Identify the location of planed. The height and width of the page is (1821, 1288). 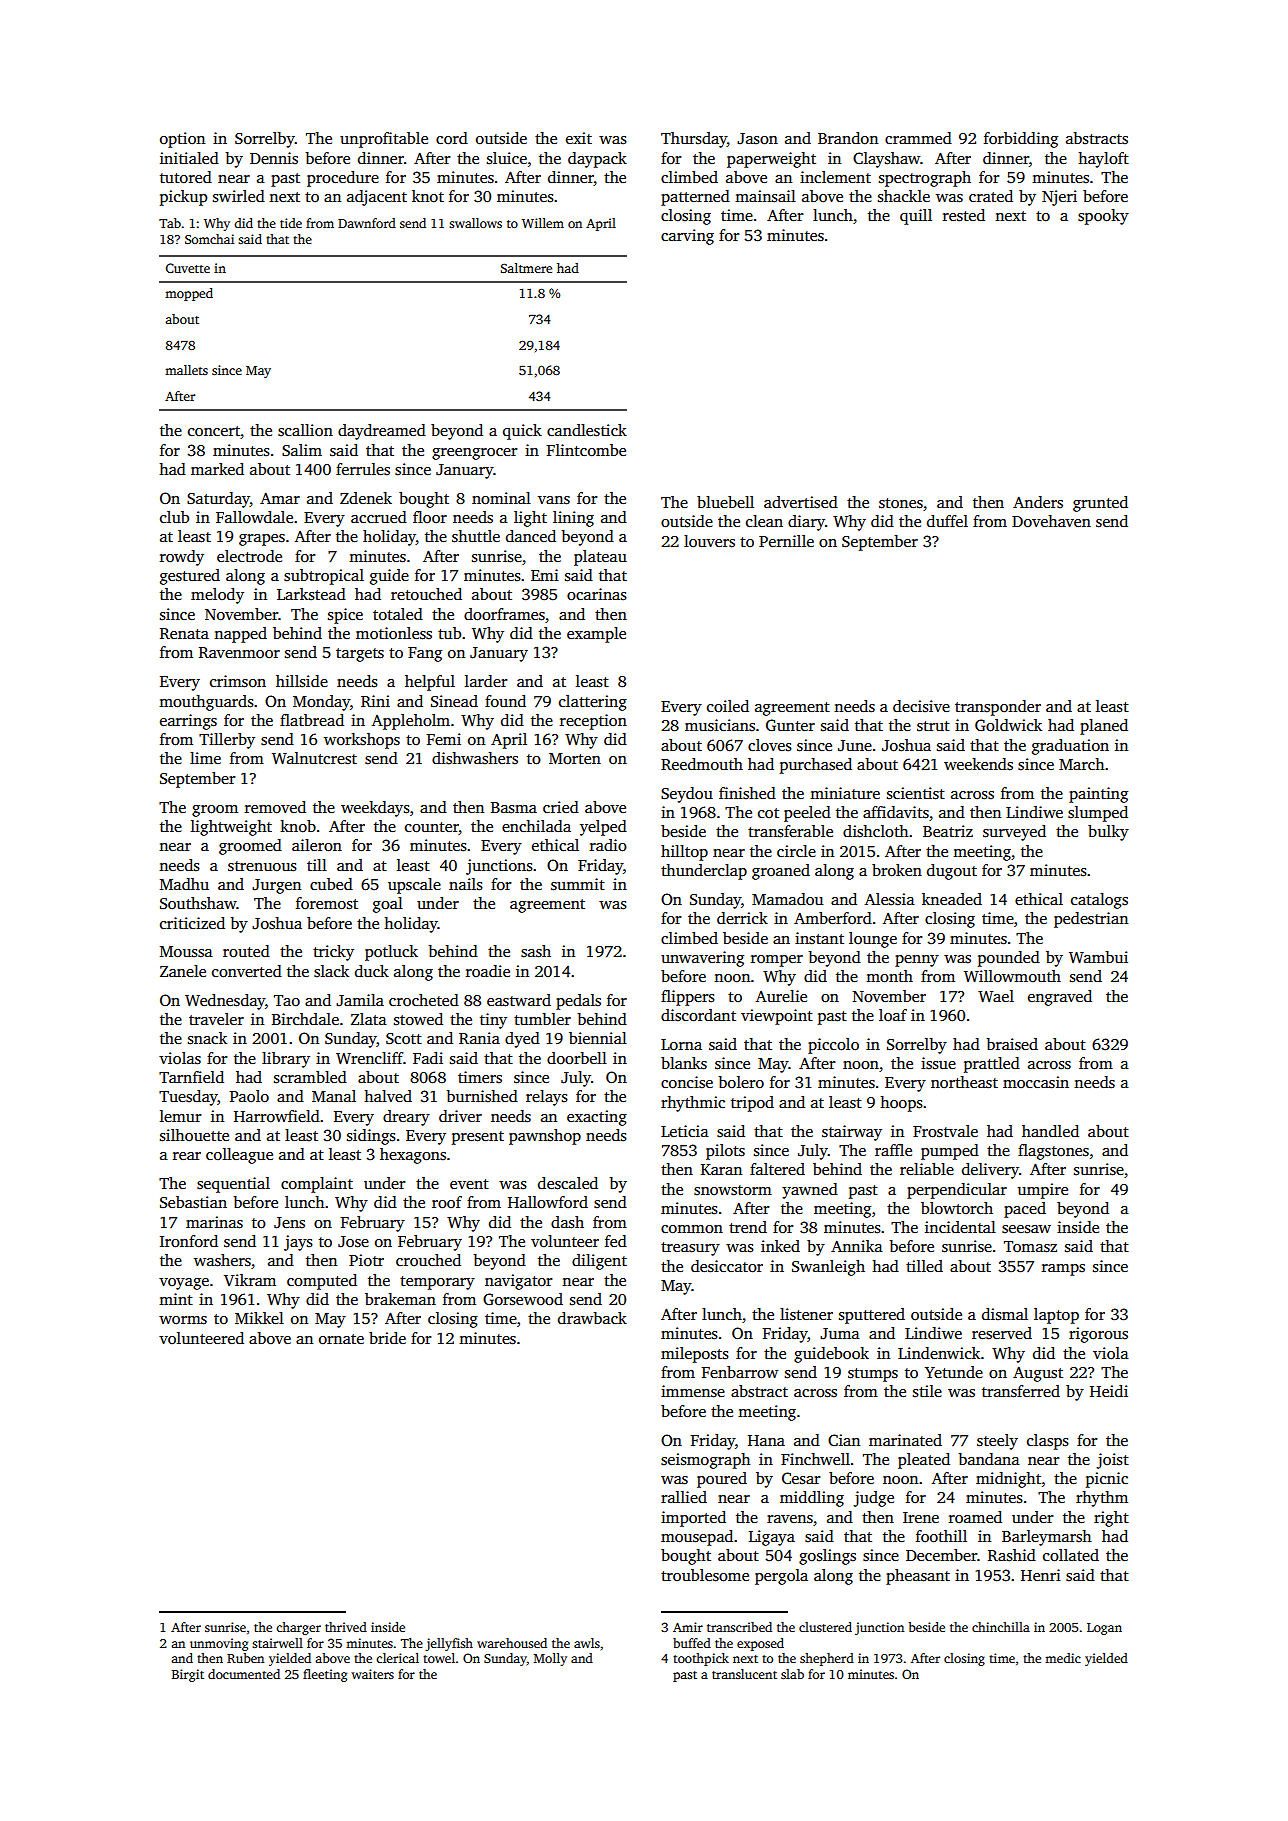
(1104, 727).
